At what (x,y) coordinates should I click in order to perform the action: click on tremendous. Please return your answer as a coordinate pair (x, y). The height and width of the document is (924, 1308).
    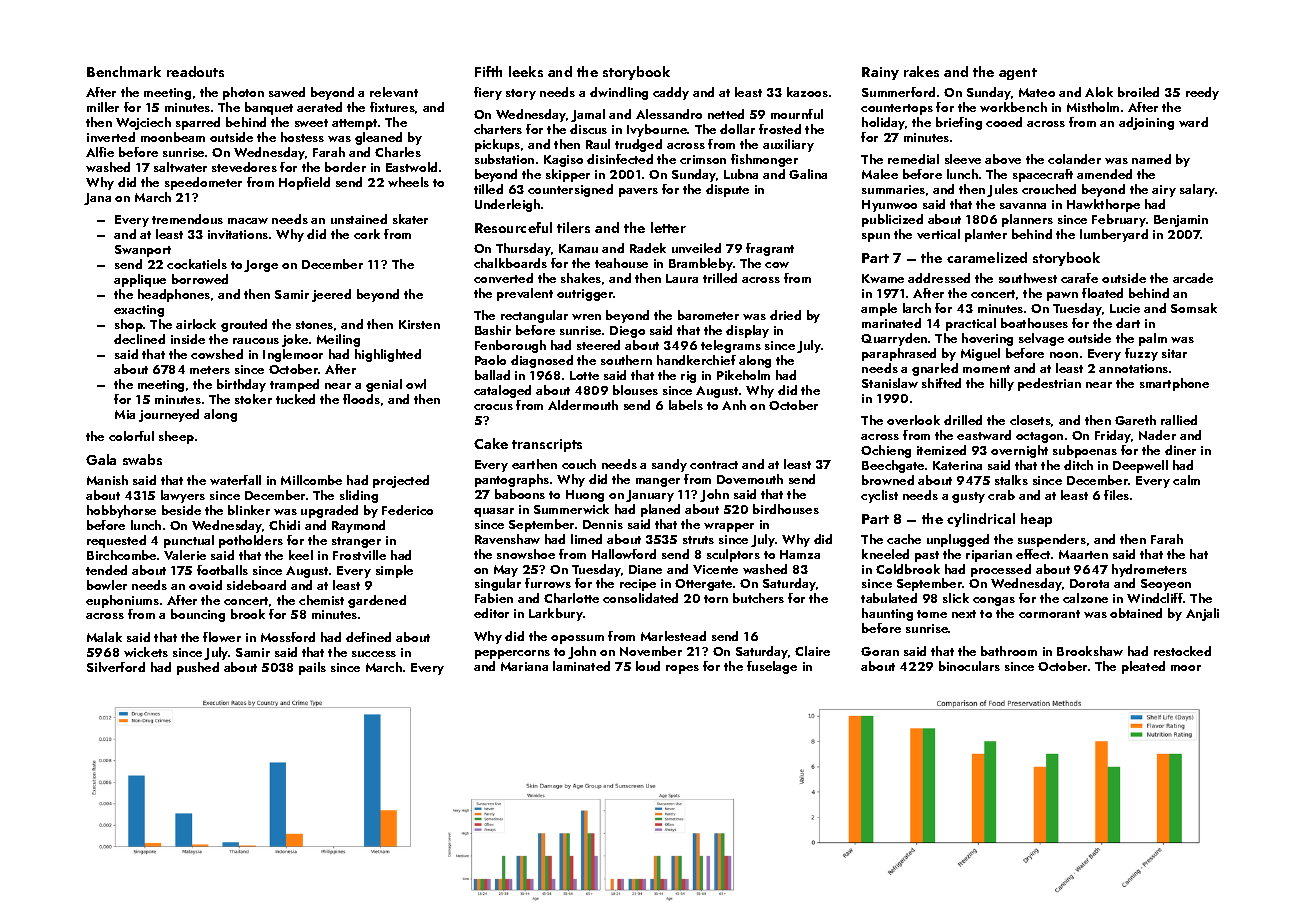
    Looking at the image, I should click on (187, 219).
